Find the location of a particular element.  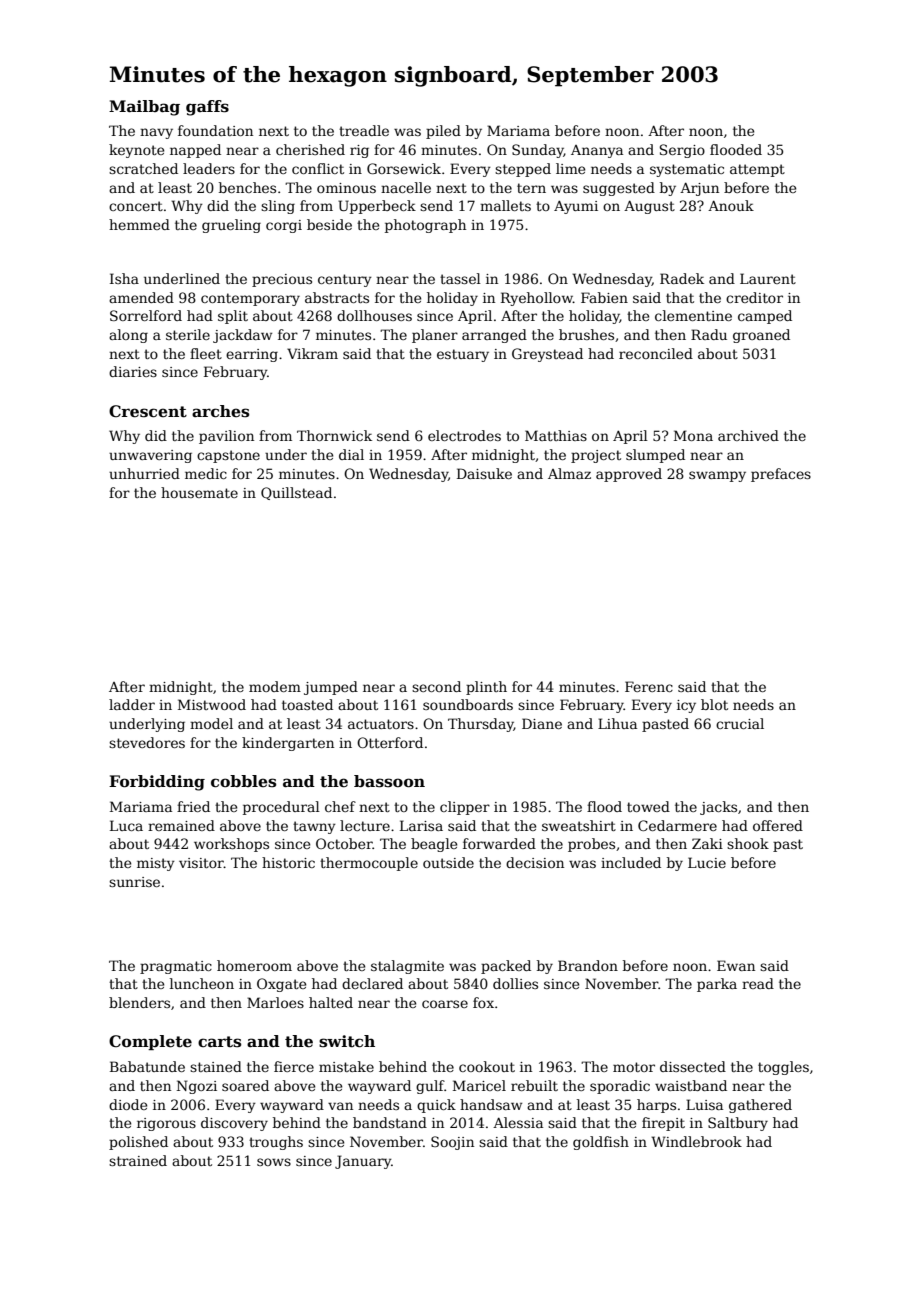

Anouk is located at coordinates (731, 205).
